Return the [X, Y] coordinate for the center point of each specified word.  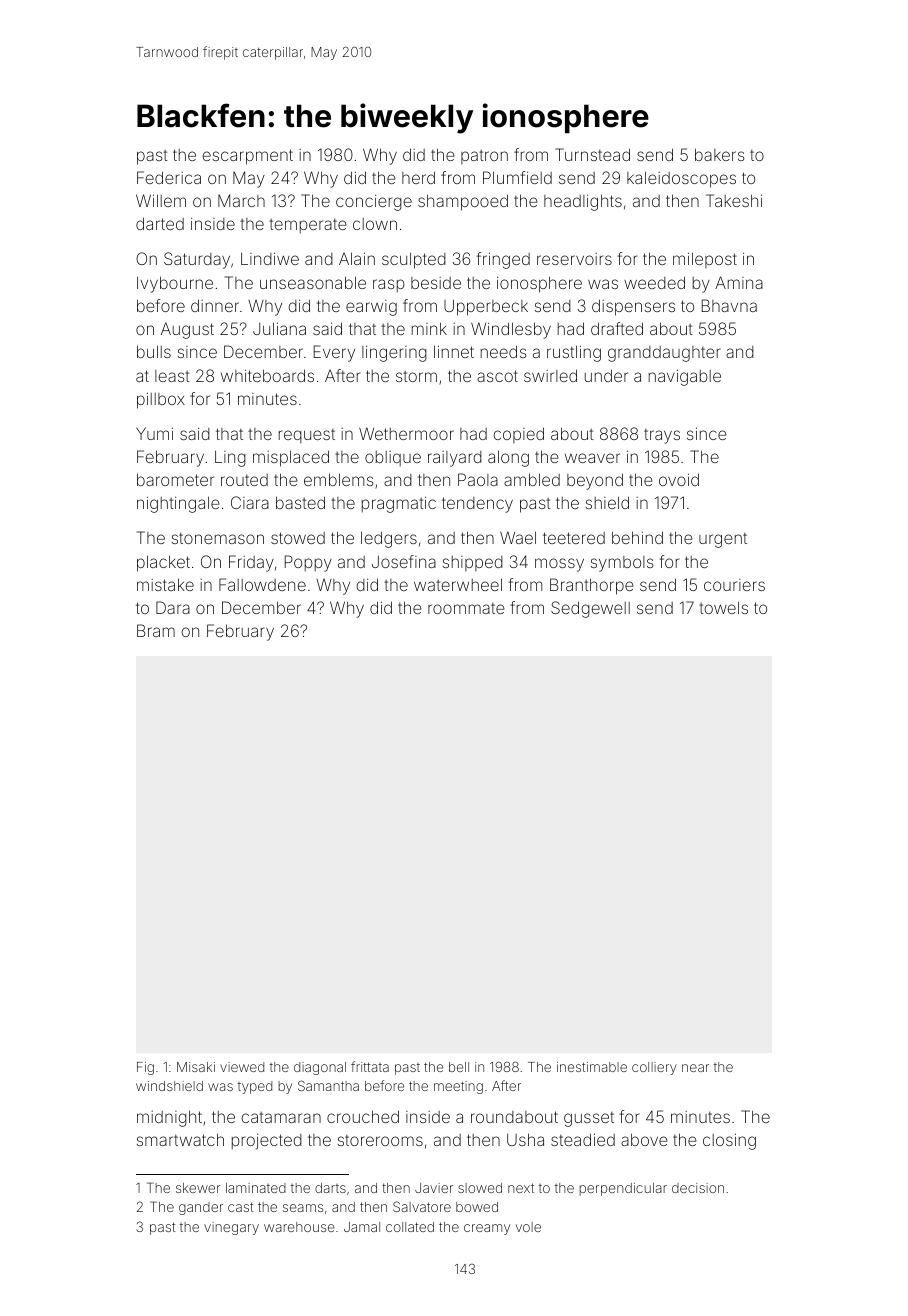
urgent [723, 540]
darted [160, 223]
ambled [532, 479]
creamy [487, 1229]
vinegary [231, 1228]
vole [528, 1227]
